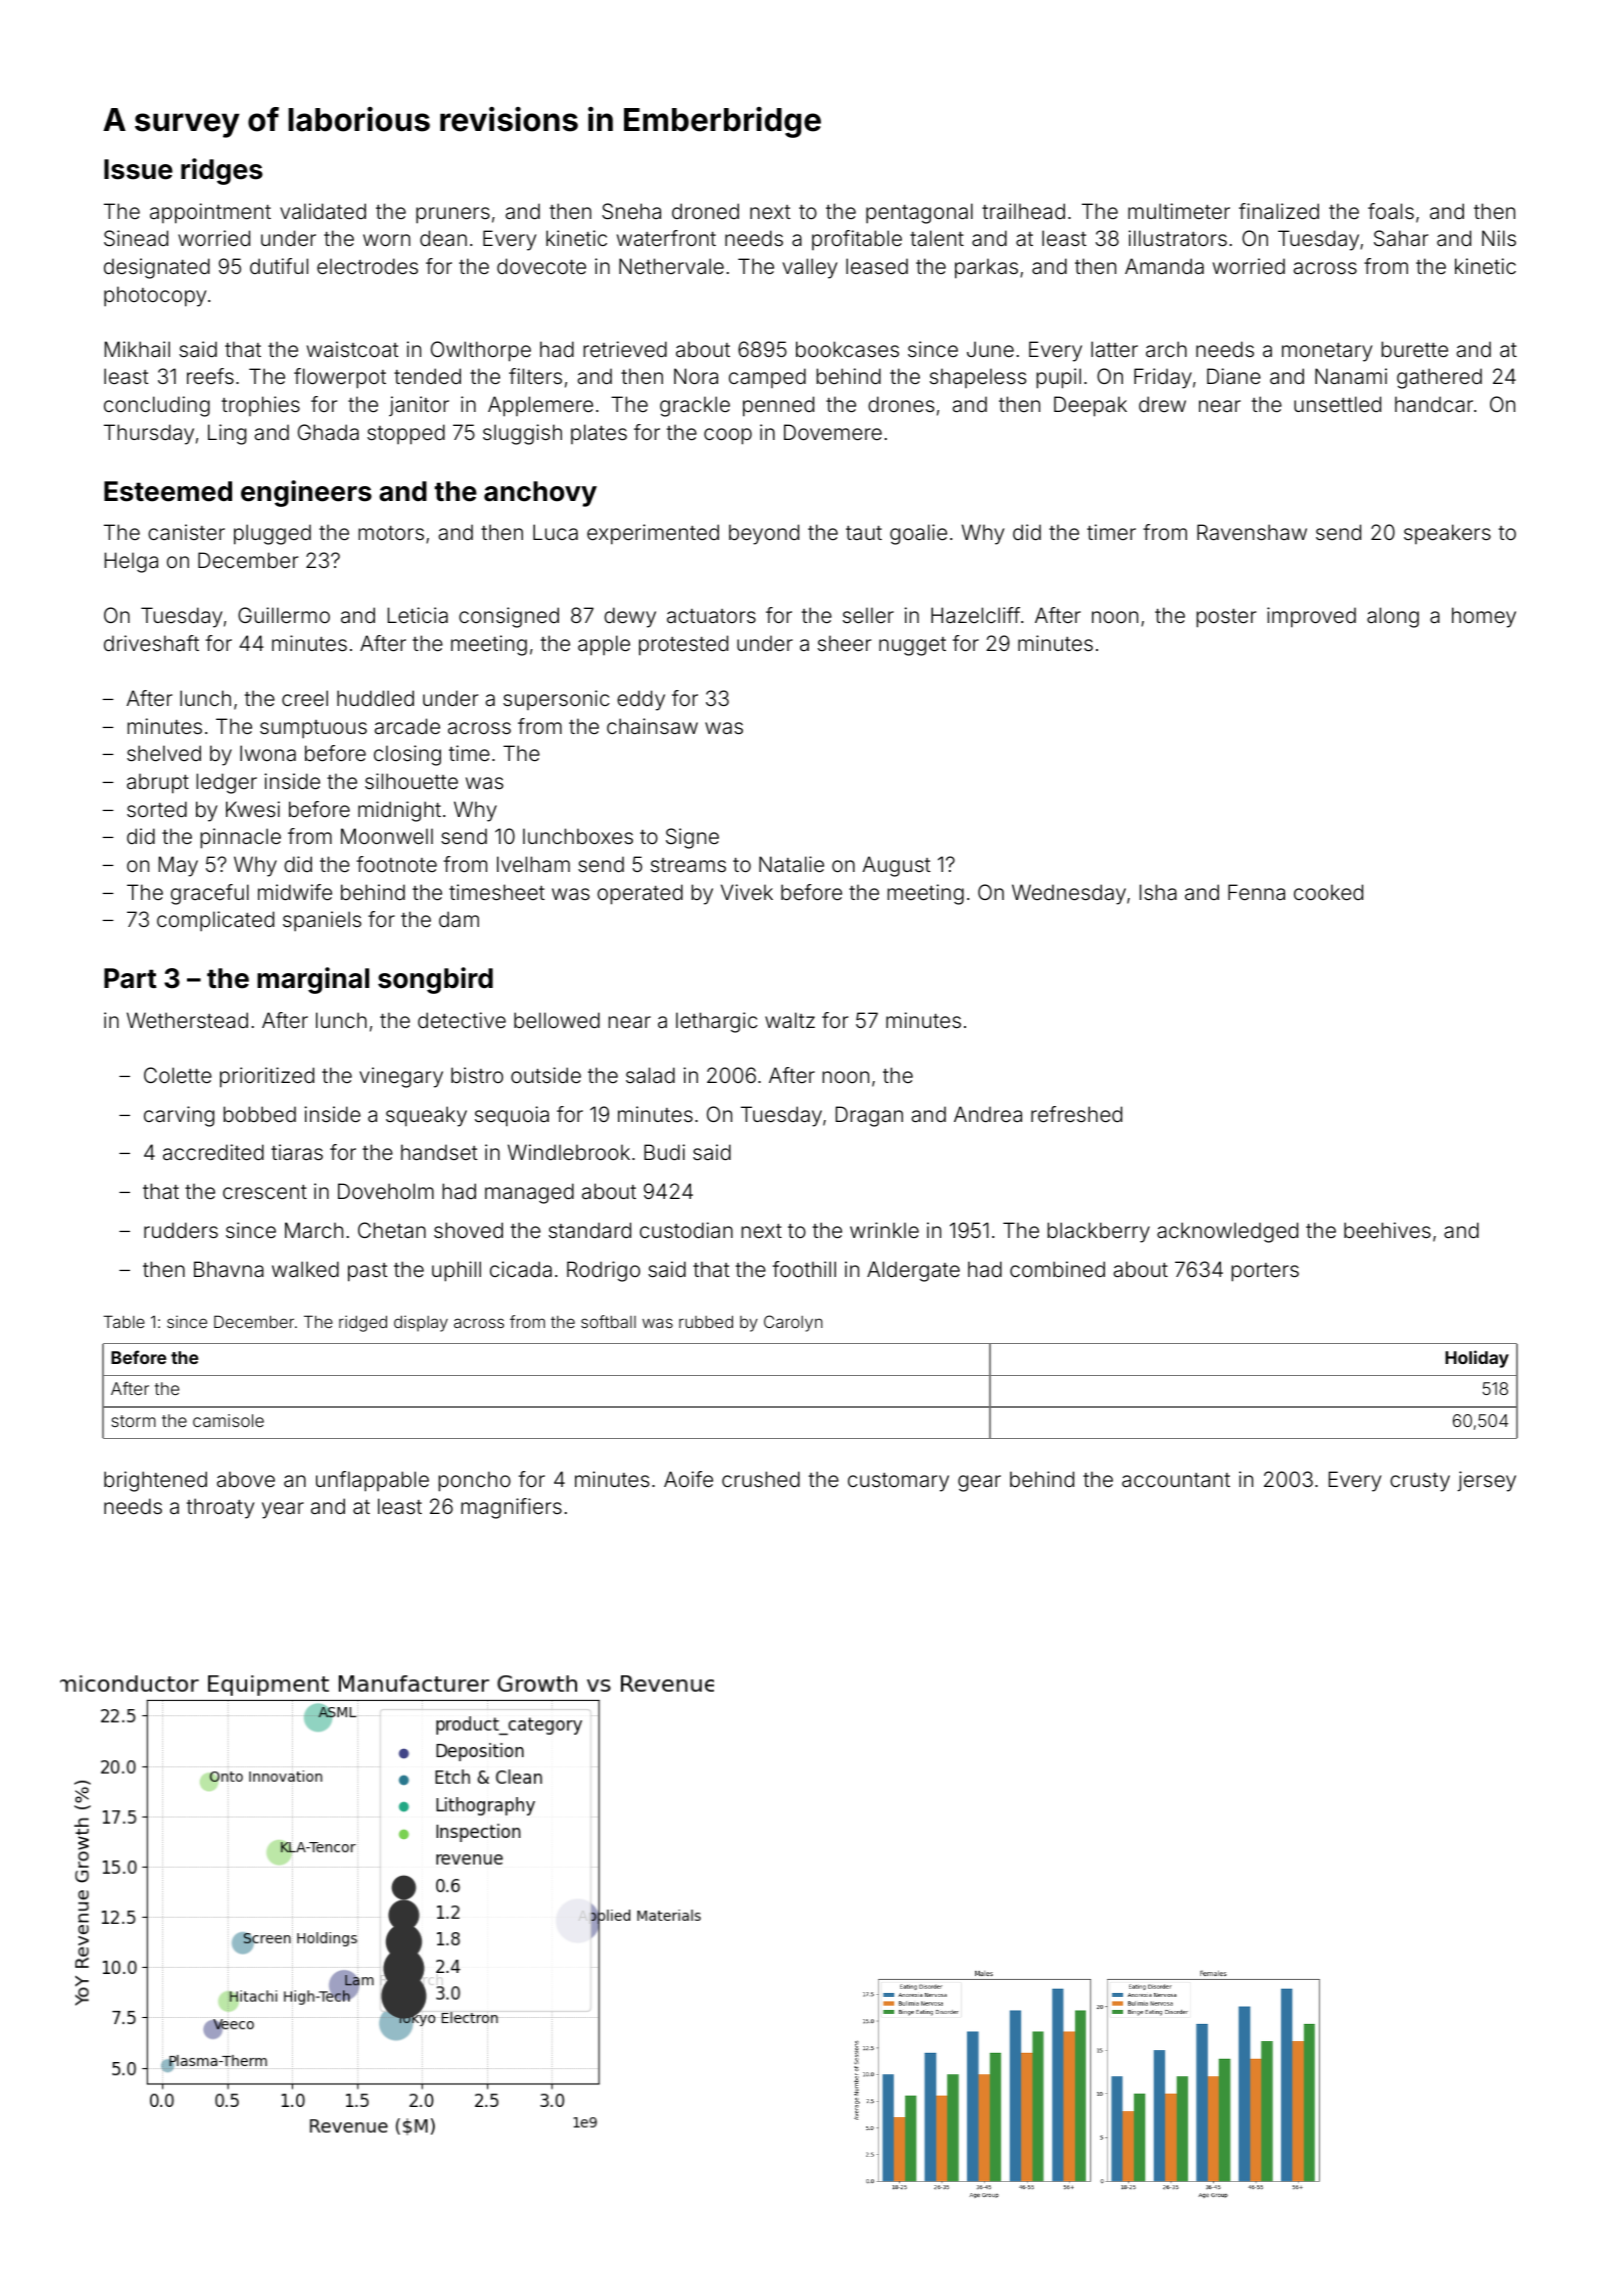 Image resolution: width=1620 pixels, height=2292 pixels. I want to click on closing, so click(407, 755).
